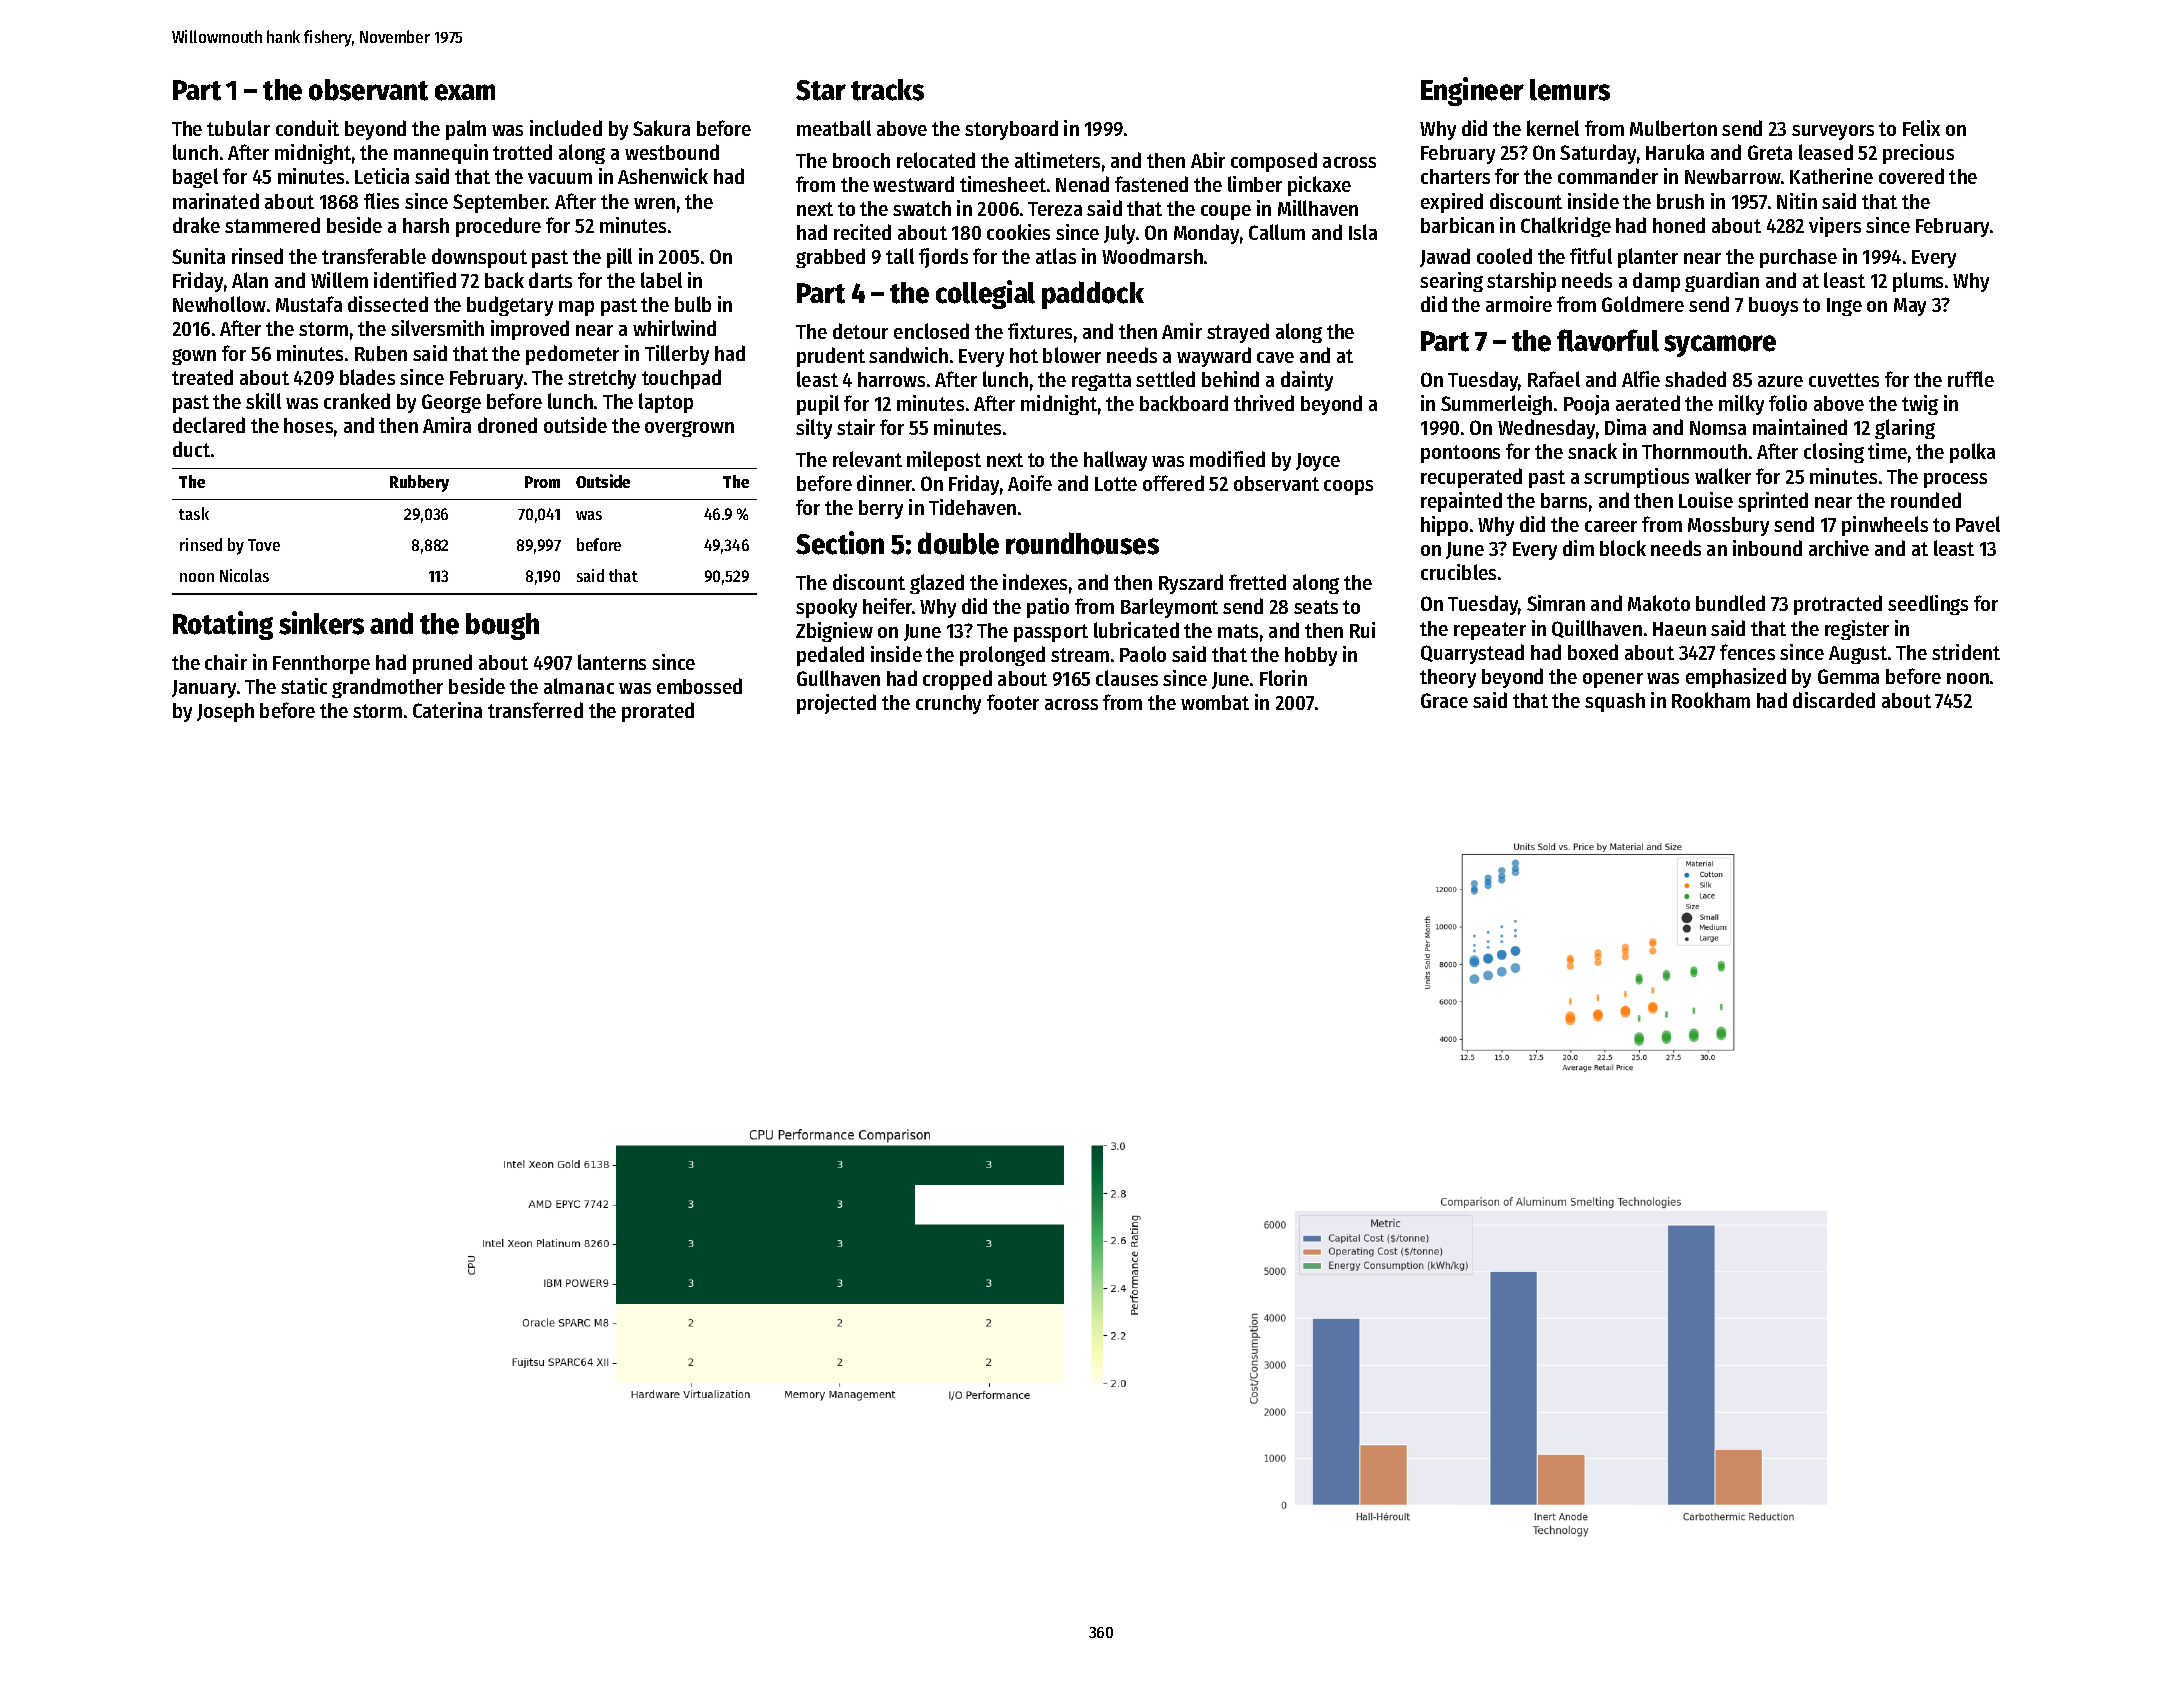  I want to click on squash, so click(1615, 702).
